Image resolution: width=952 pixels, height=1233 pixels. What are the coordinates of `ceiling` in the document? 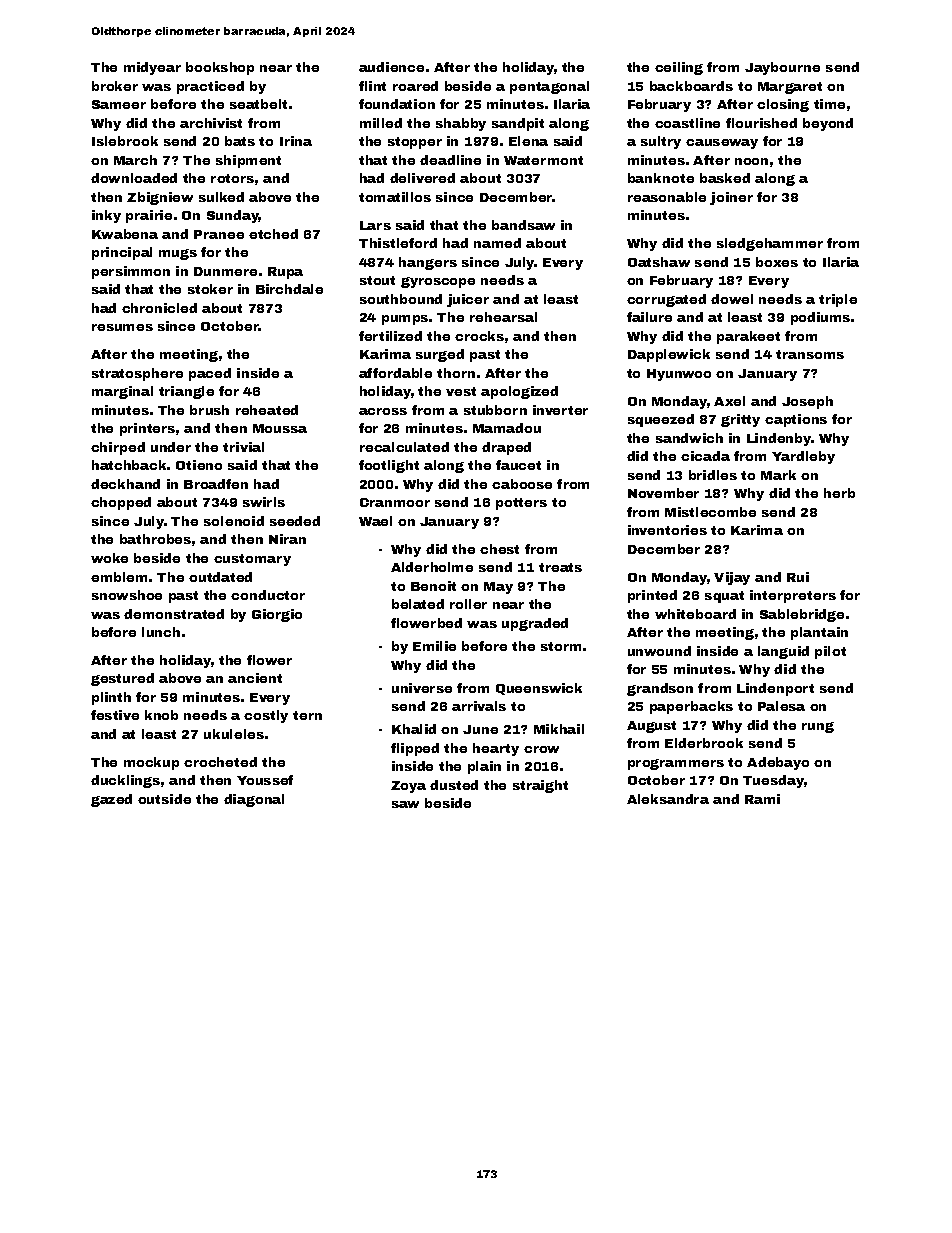 It's located at (679, 68).
